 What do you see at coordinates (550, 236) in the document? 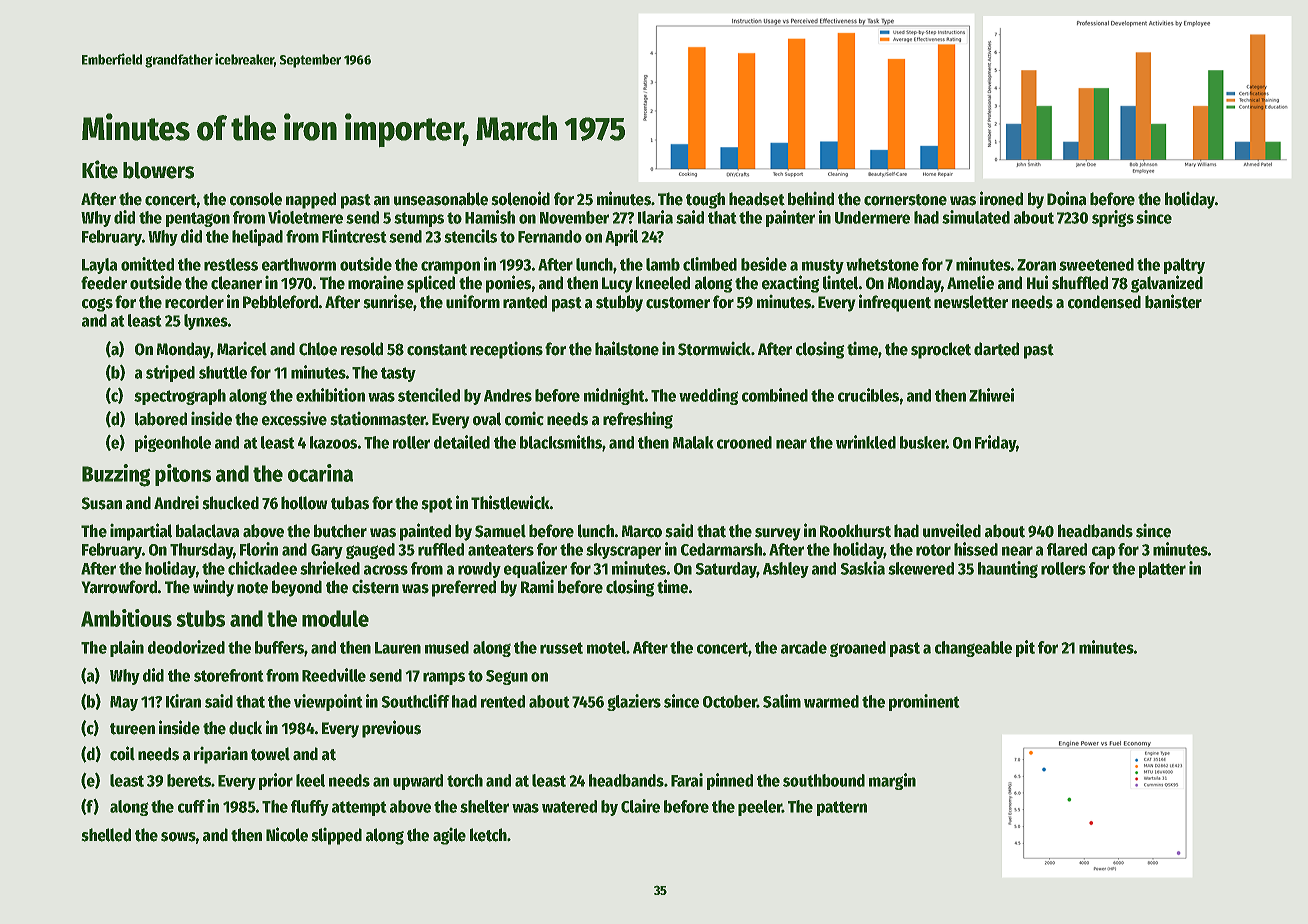
I see `Fernando` at bounding box center [550, 236].
